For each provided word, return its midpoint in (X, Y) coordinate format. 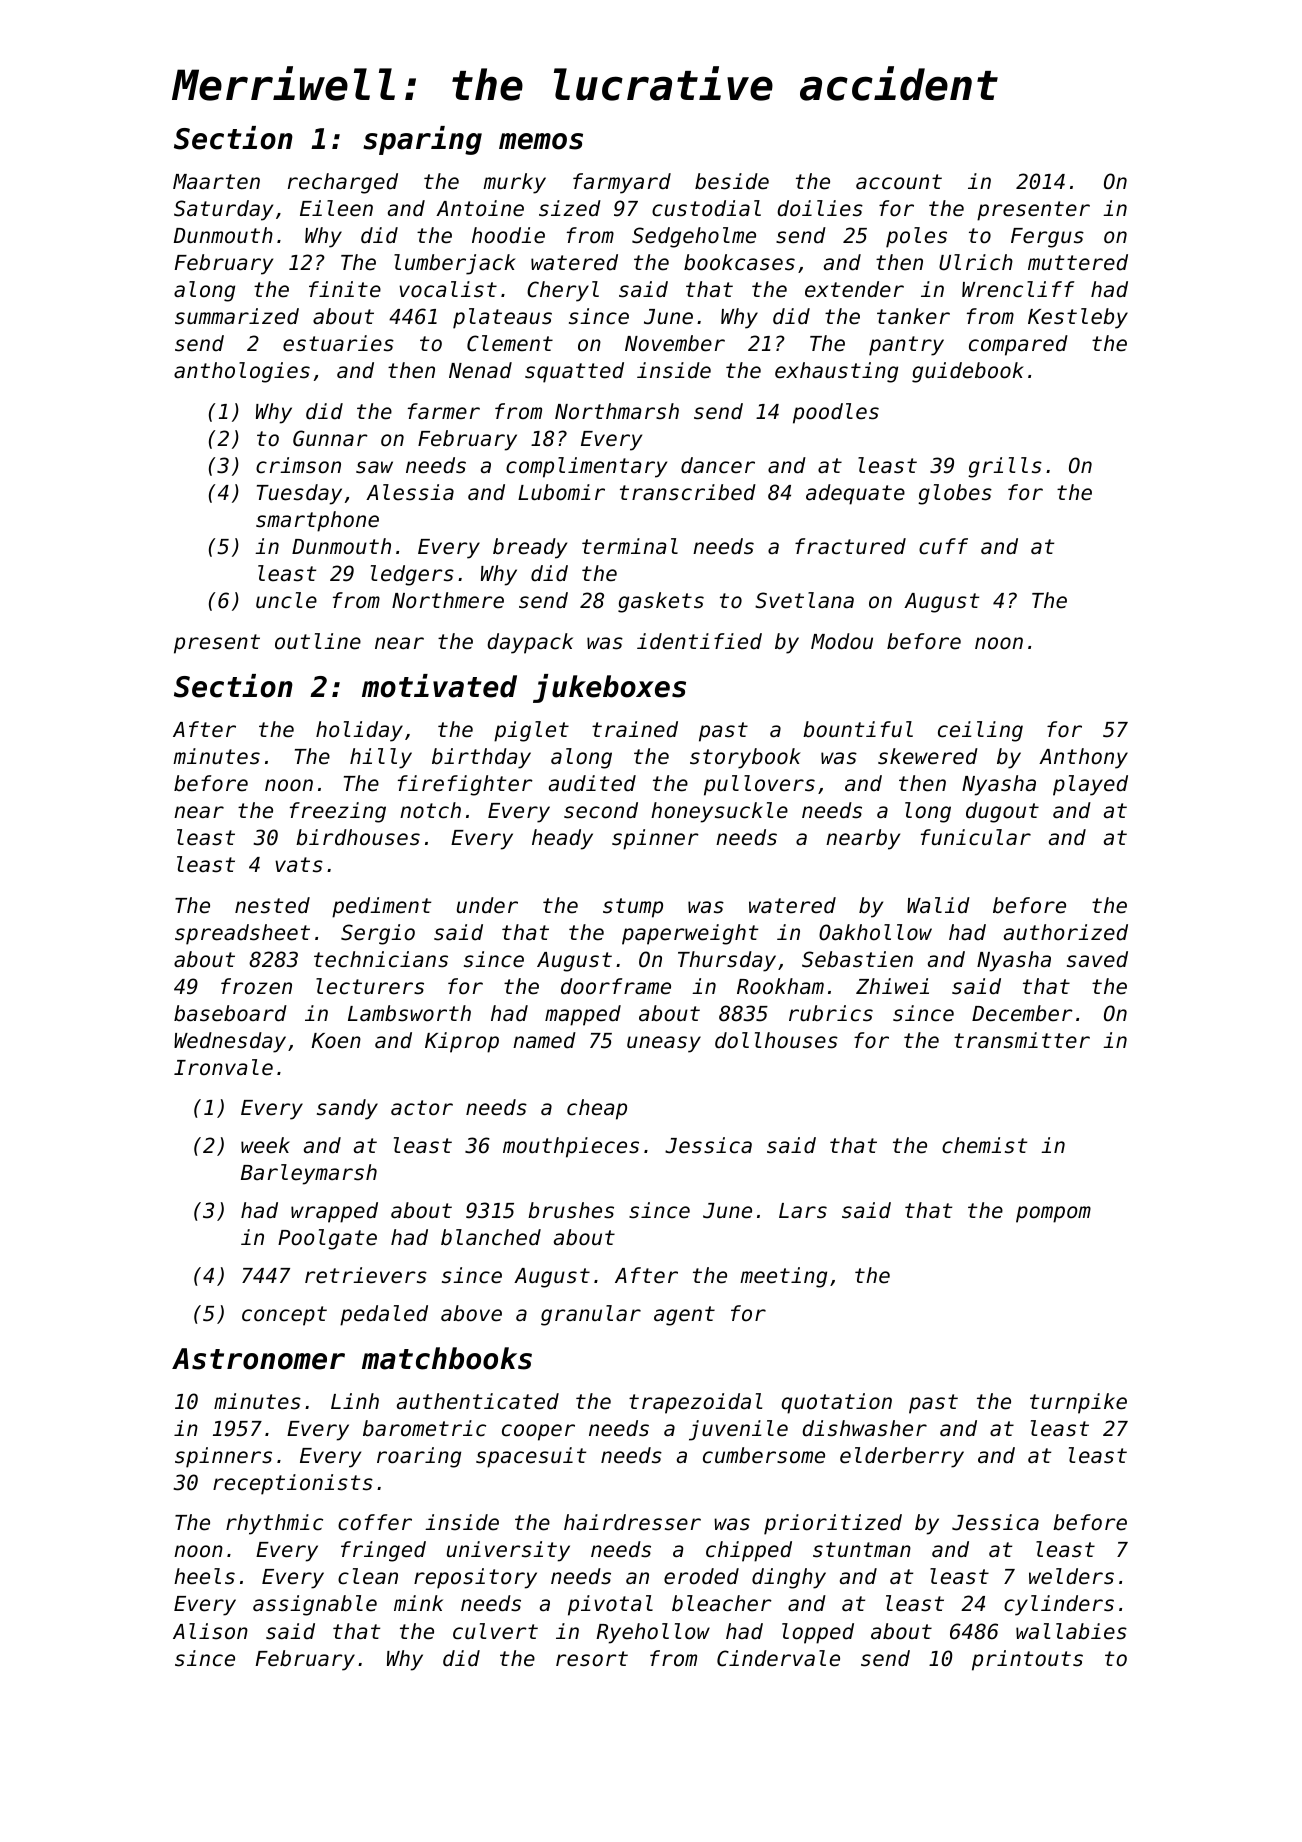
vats (299, 865)
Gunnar (330, 438)
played (1090, 785)
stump (633, 908)
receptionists (293, 1484)
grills (1005, 467)
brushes (571, 1210)
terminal (630, 546)
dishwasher (864, 1428)
